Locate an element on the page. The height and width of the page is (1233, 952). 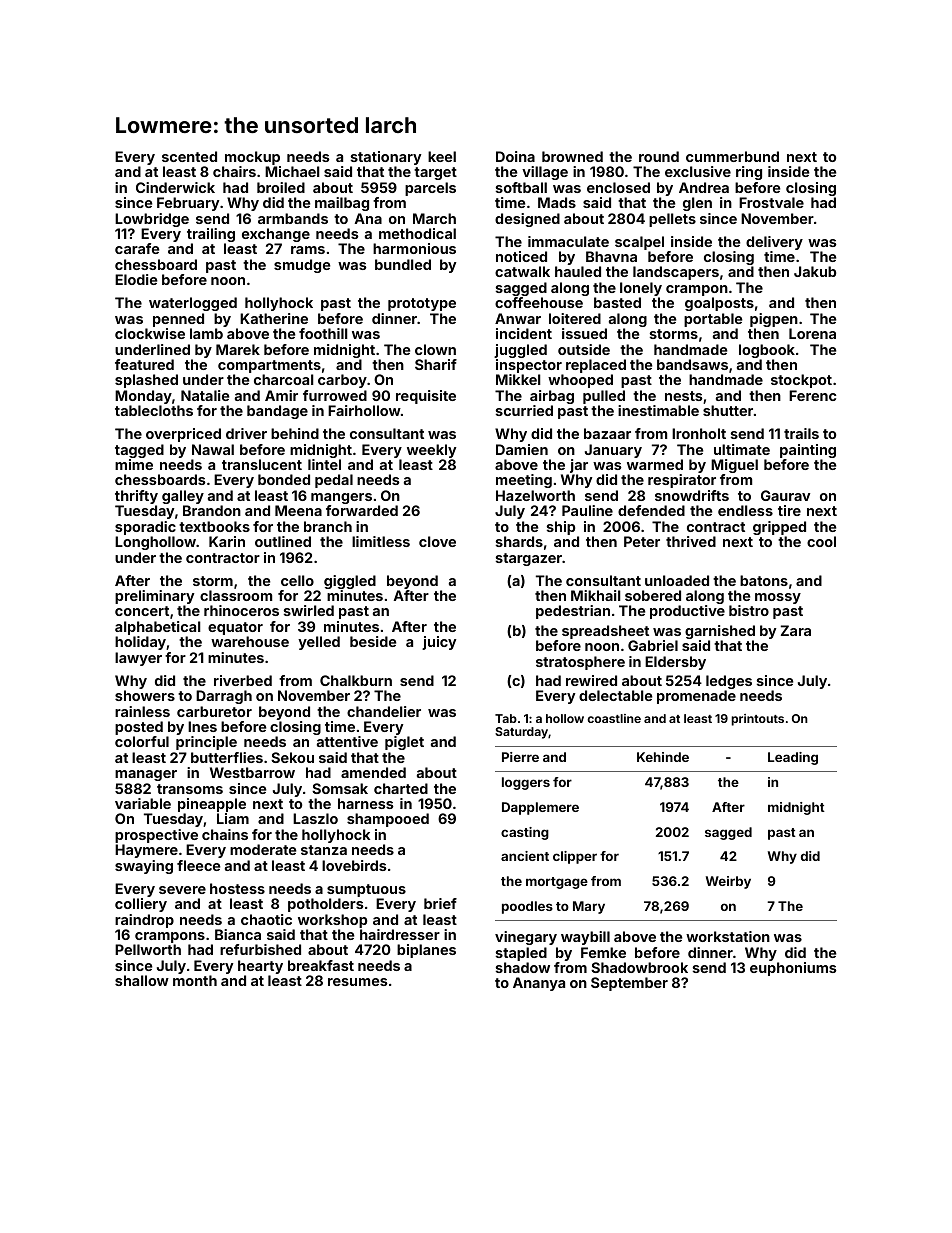
keel is located at coordinates (442, 156).
